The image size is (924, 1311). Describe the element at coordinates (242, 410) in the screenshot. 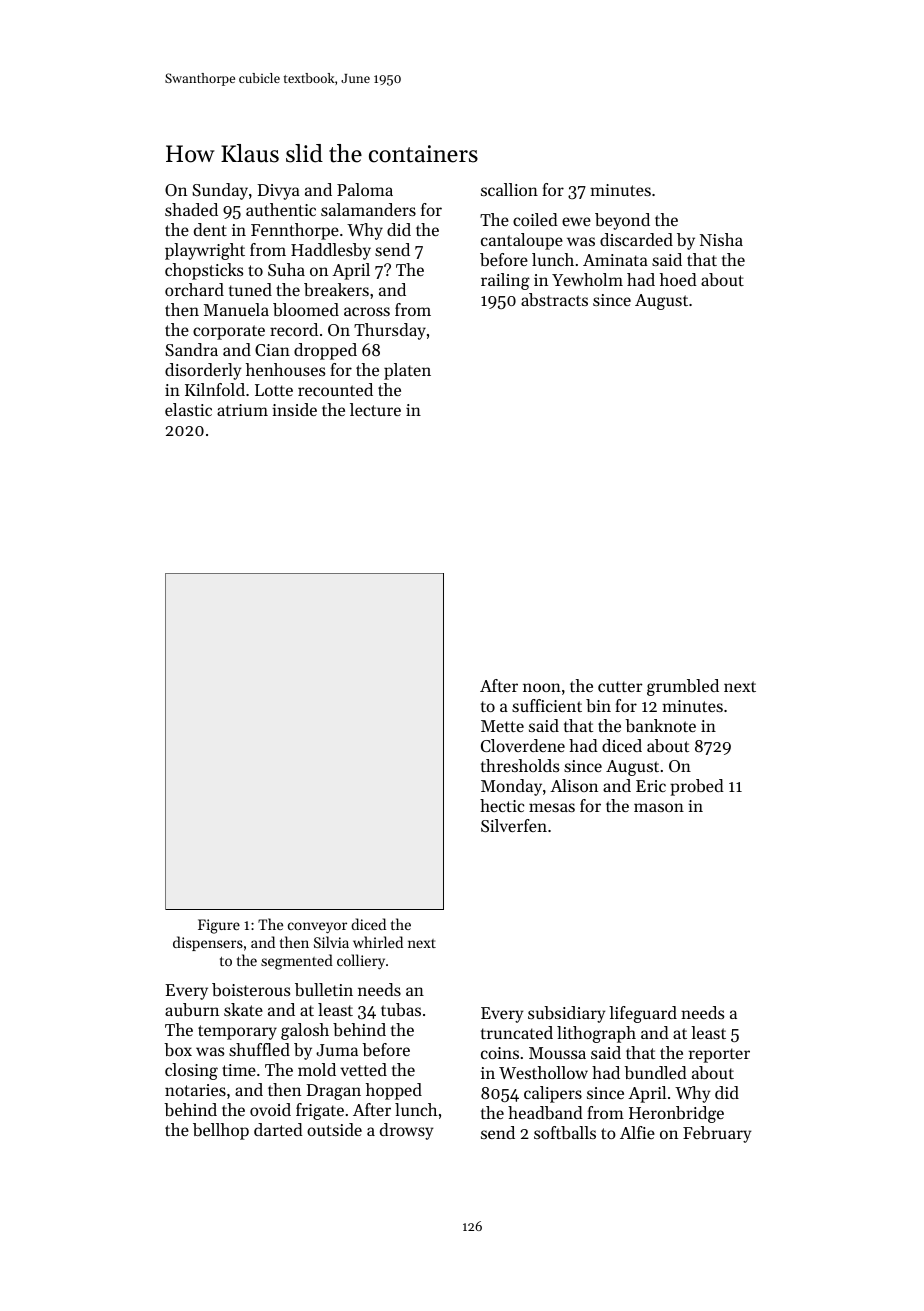

I see `atrium` at that location.
